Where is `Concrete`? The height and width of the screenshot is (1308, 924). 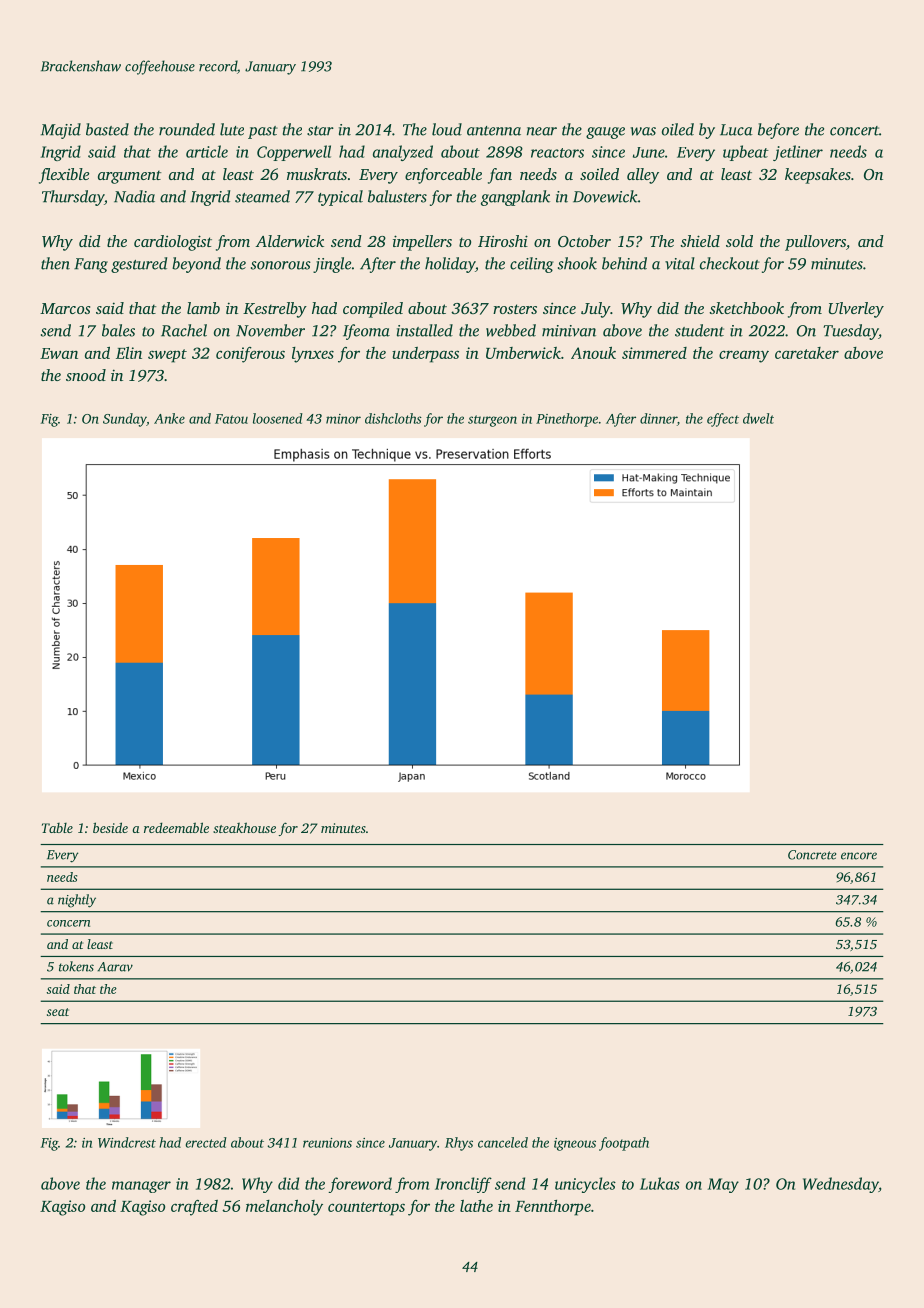
Concrete is located at coordinates (812, 855).
